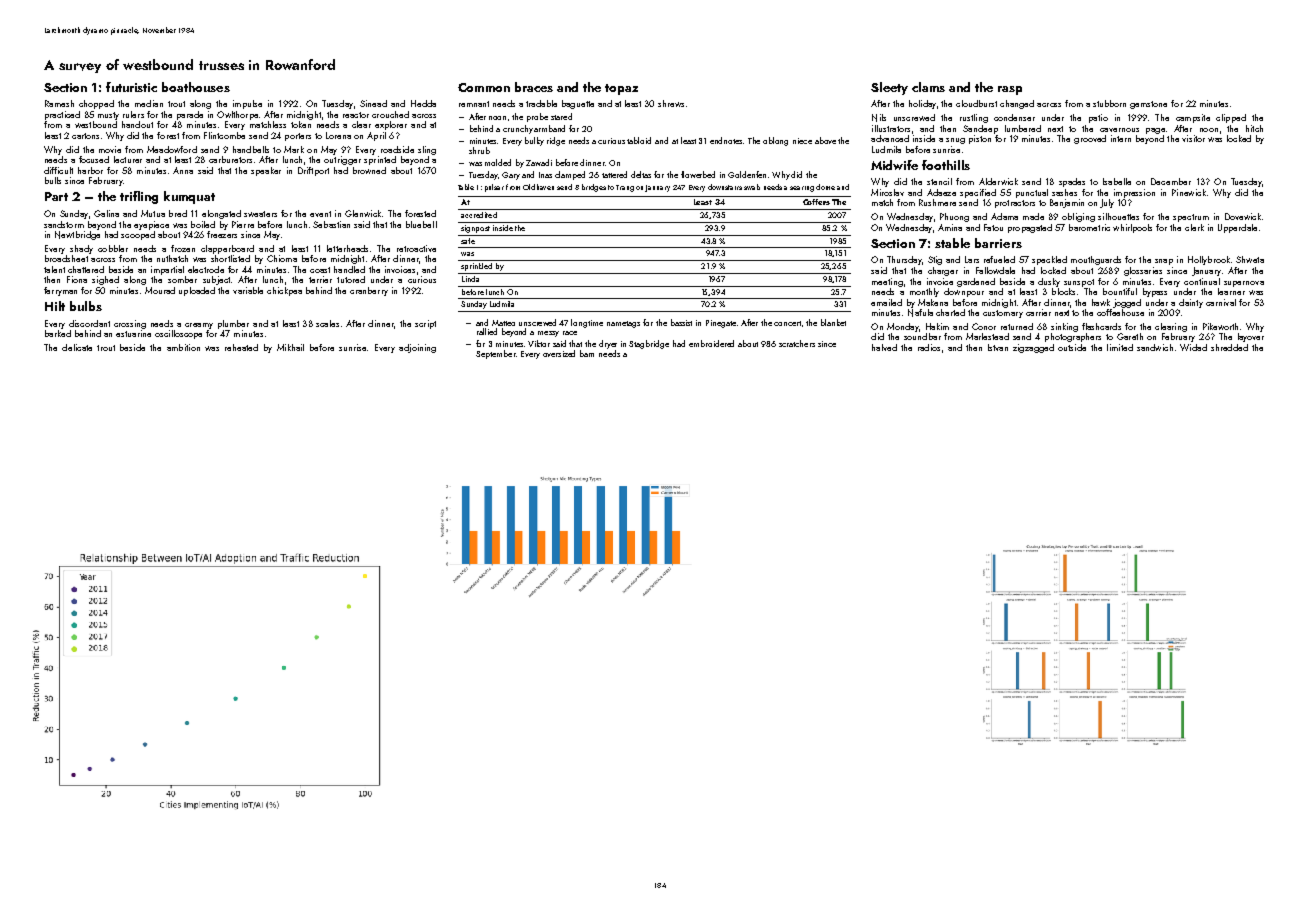 This screenshot has width=1308, height=924. I want to click on Stig, so click(935, 260).
